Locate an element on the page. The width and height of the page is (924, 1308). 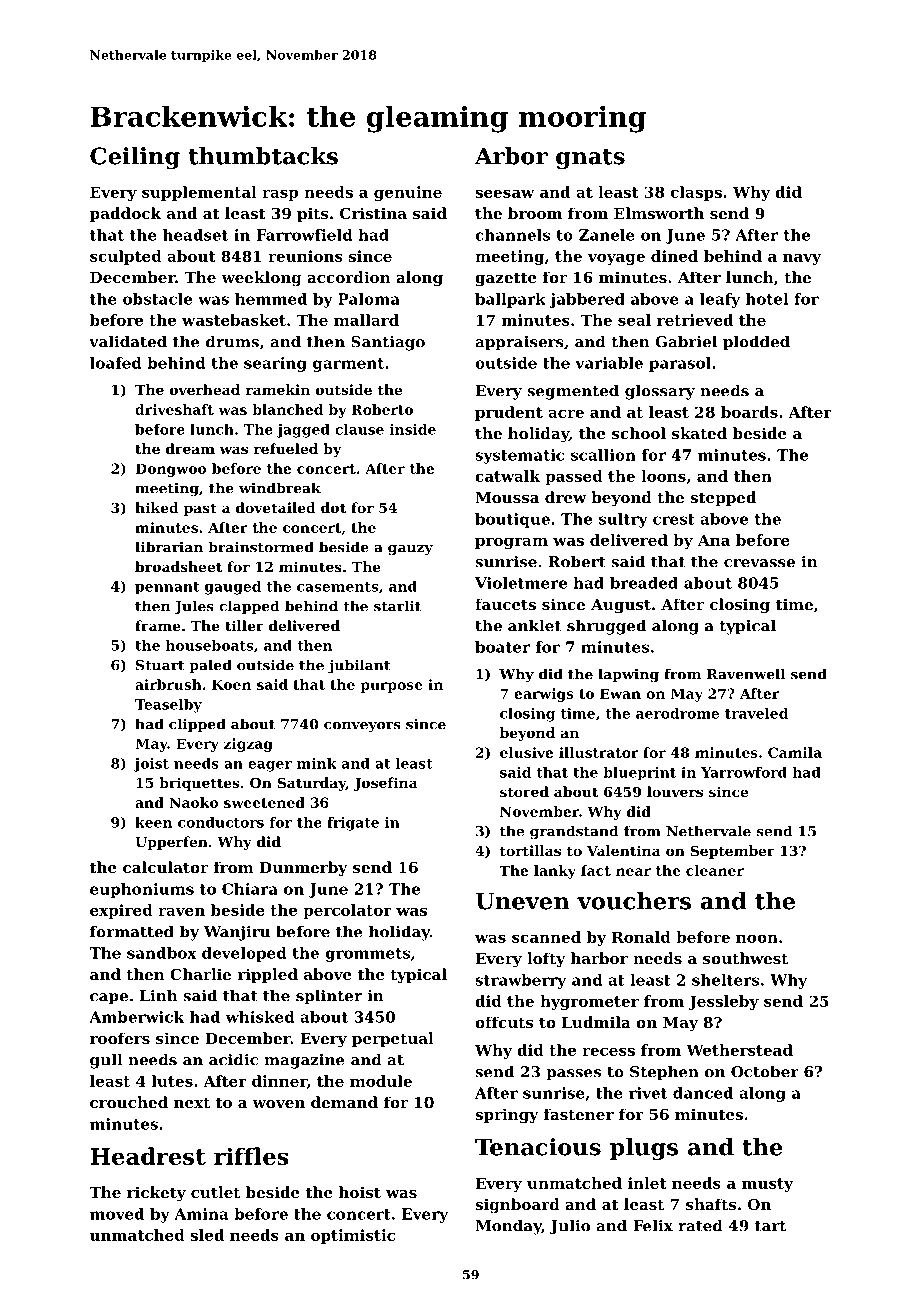
Ceiling is located at coordinates (135, 158).
